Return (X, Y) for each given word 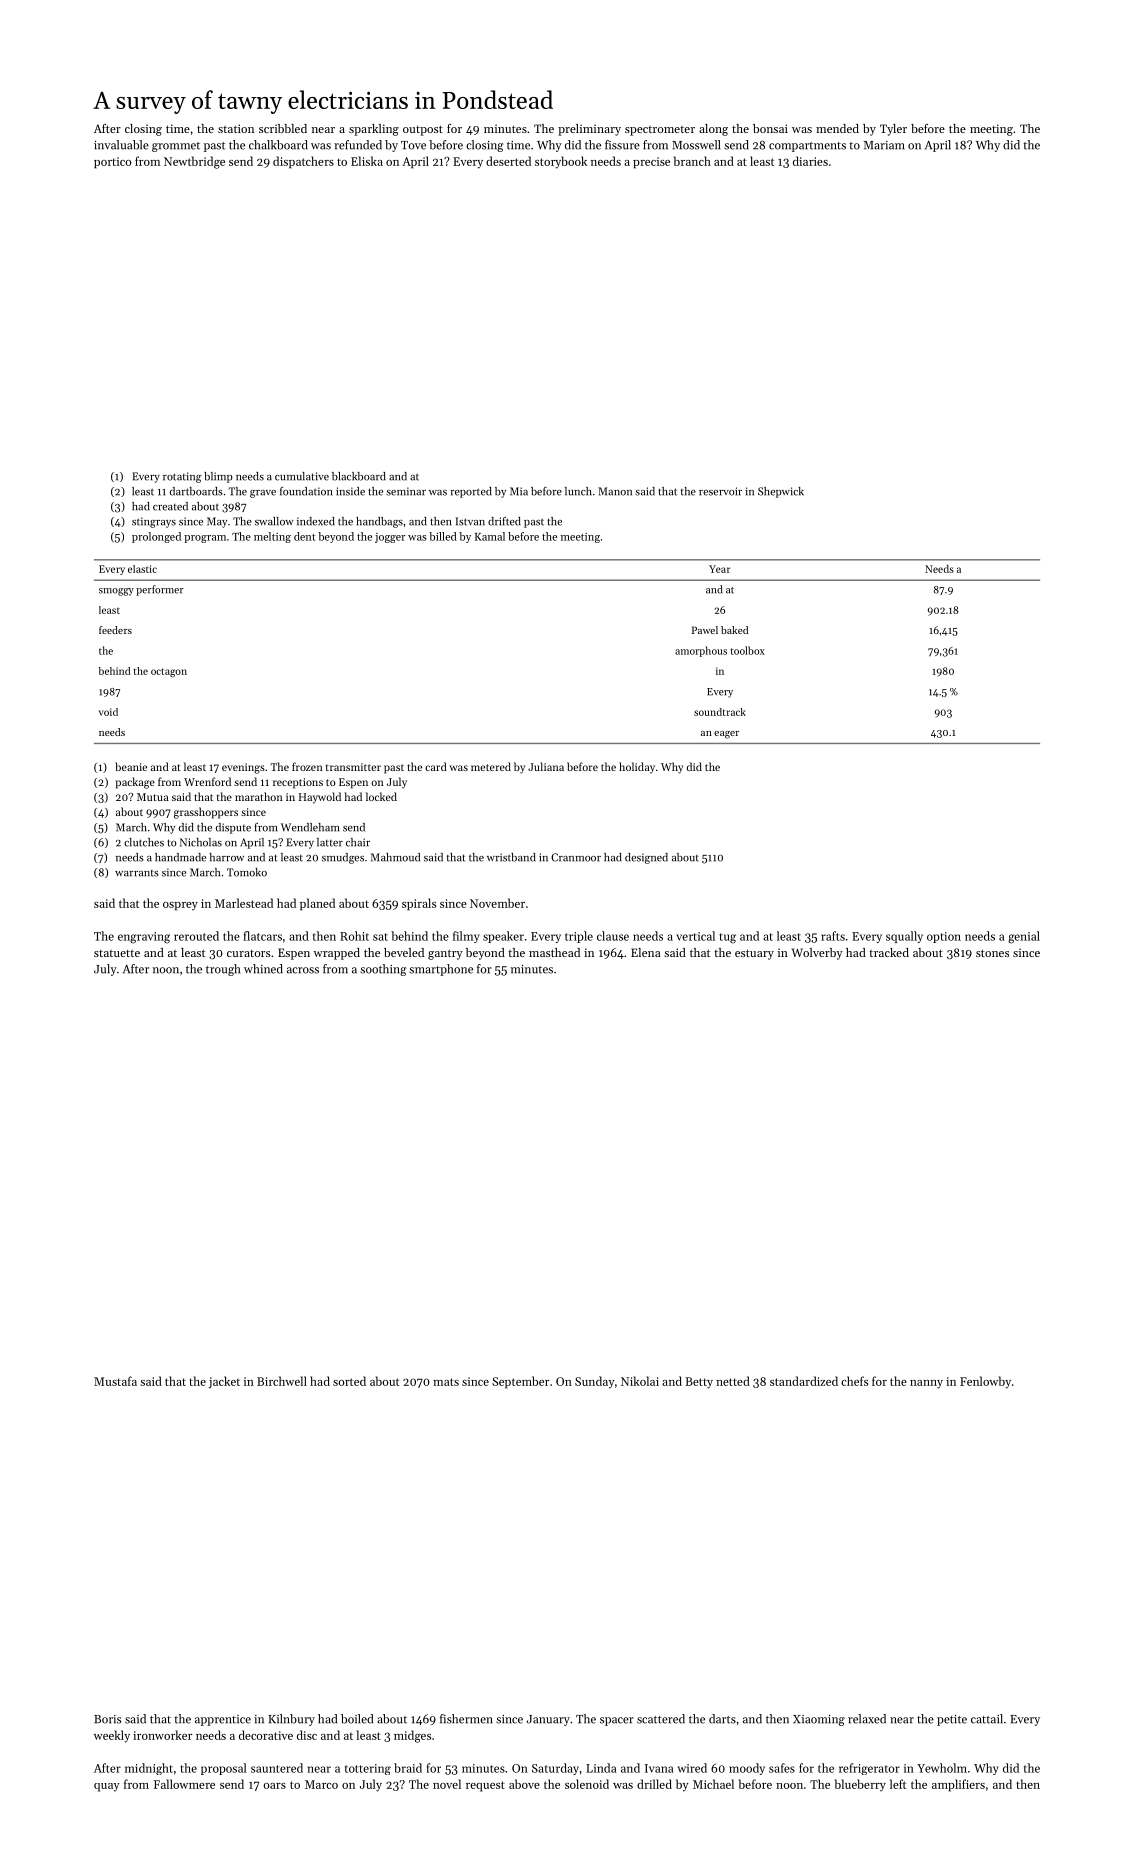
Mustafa (115, 1381)
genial (1024, 937)
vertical (695, 936)
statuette (117, 953)
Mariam (884, 145)
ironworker (162, 1735)
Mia (519, 491)
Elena (646, 952)
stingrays (154, 522)
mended (837, 128)
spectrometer (660, 131)
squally (904, 937)
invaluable (121, 145)
